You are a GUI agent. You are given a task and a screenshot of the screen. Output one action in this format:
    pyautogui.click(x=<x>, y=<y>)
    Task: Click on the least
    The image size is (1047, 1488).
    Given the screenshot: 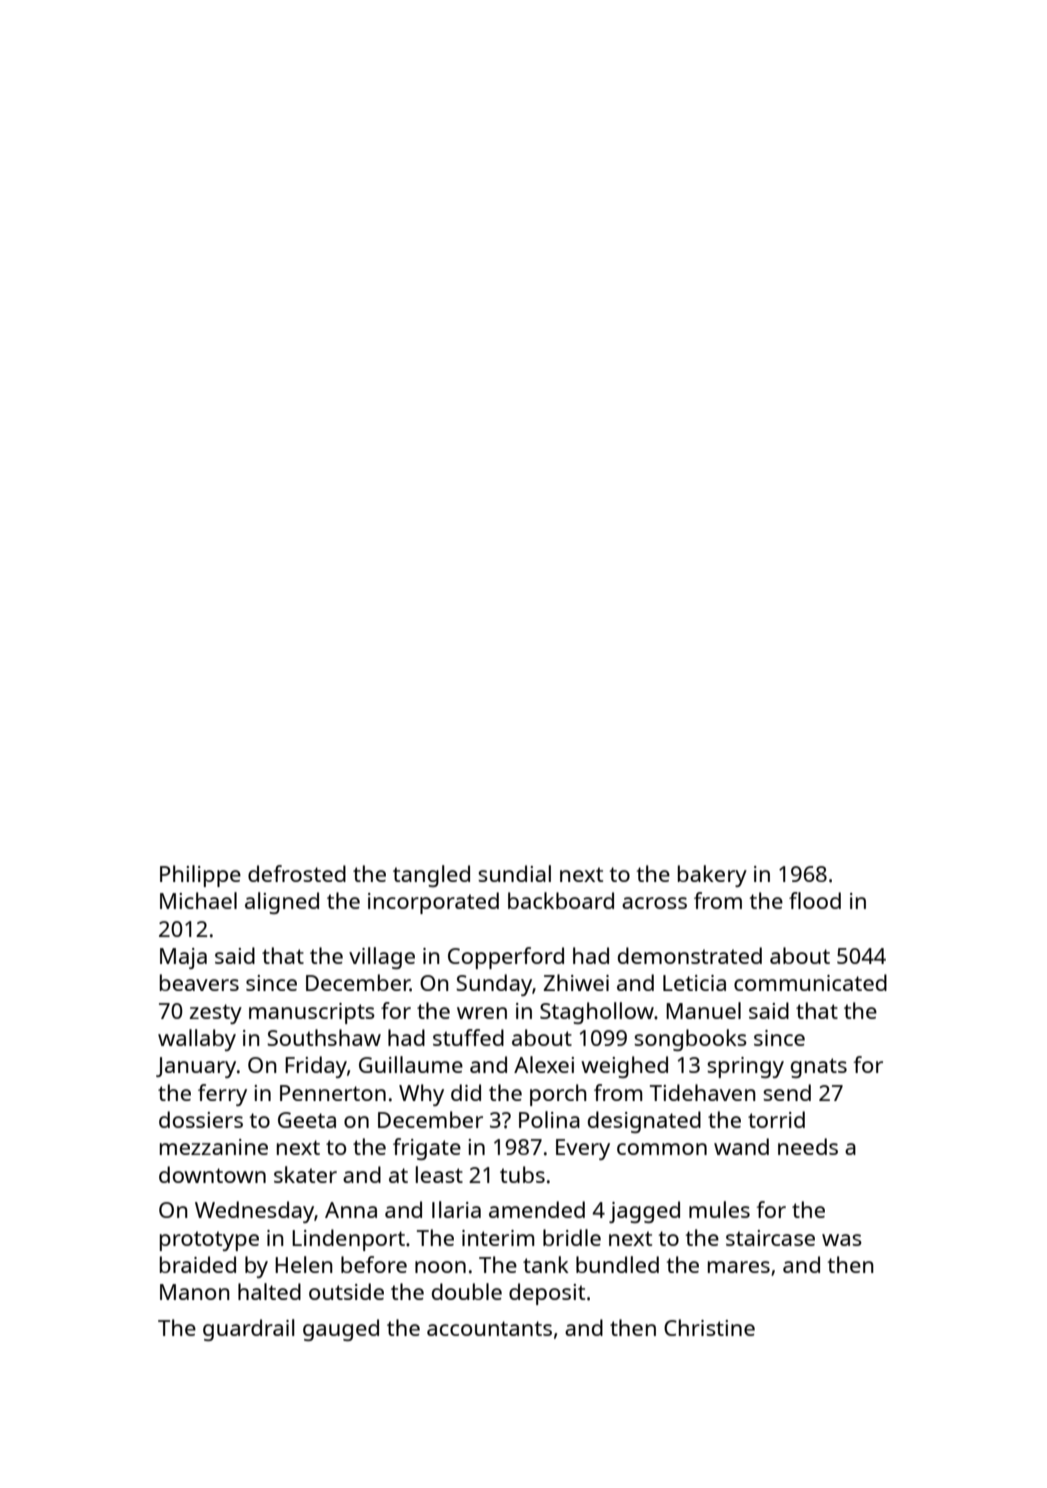 What is the action you would take?
    pyautogui.click(x=439, y=1174)
